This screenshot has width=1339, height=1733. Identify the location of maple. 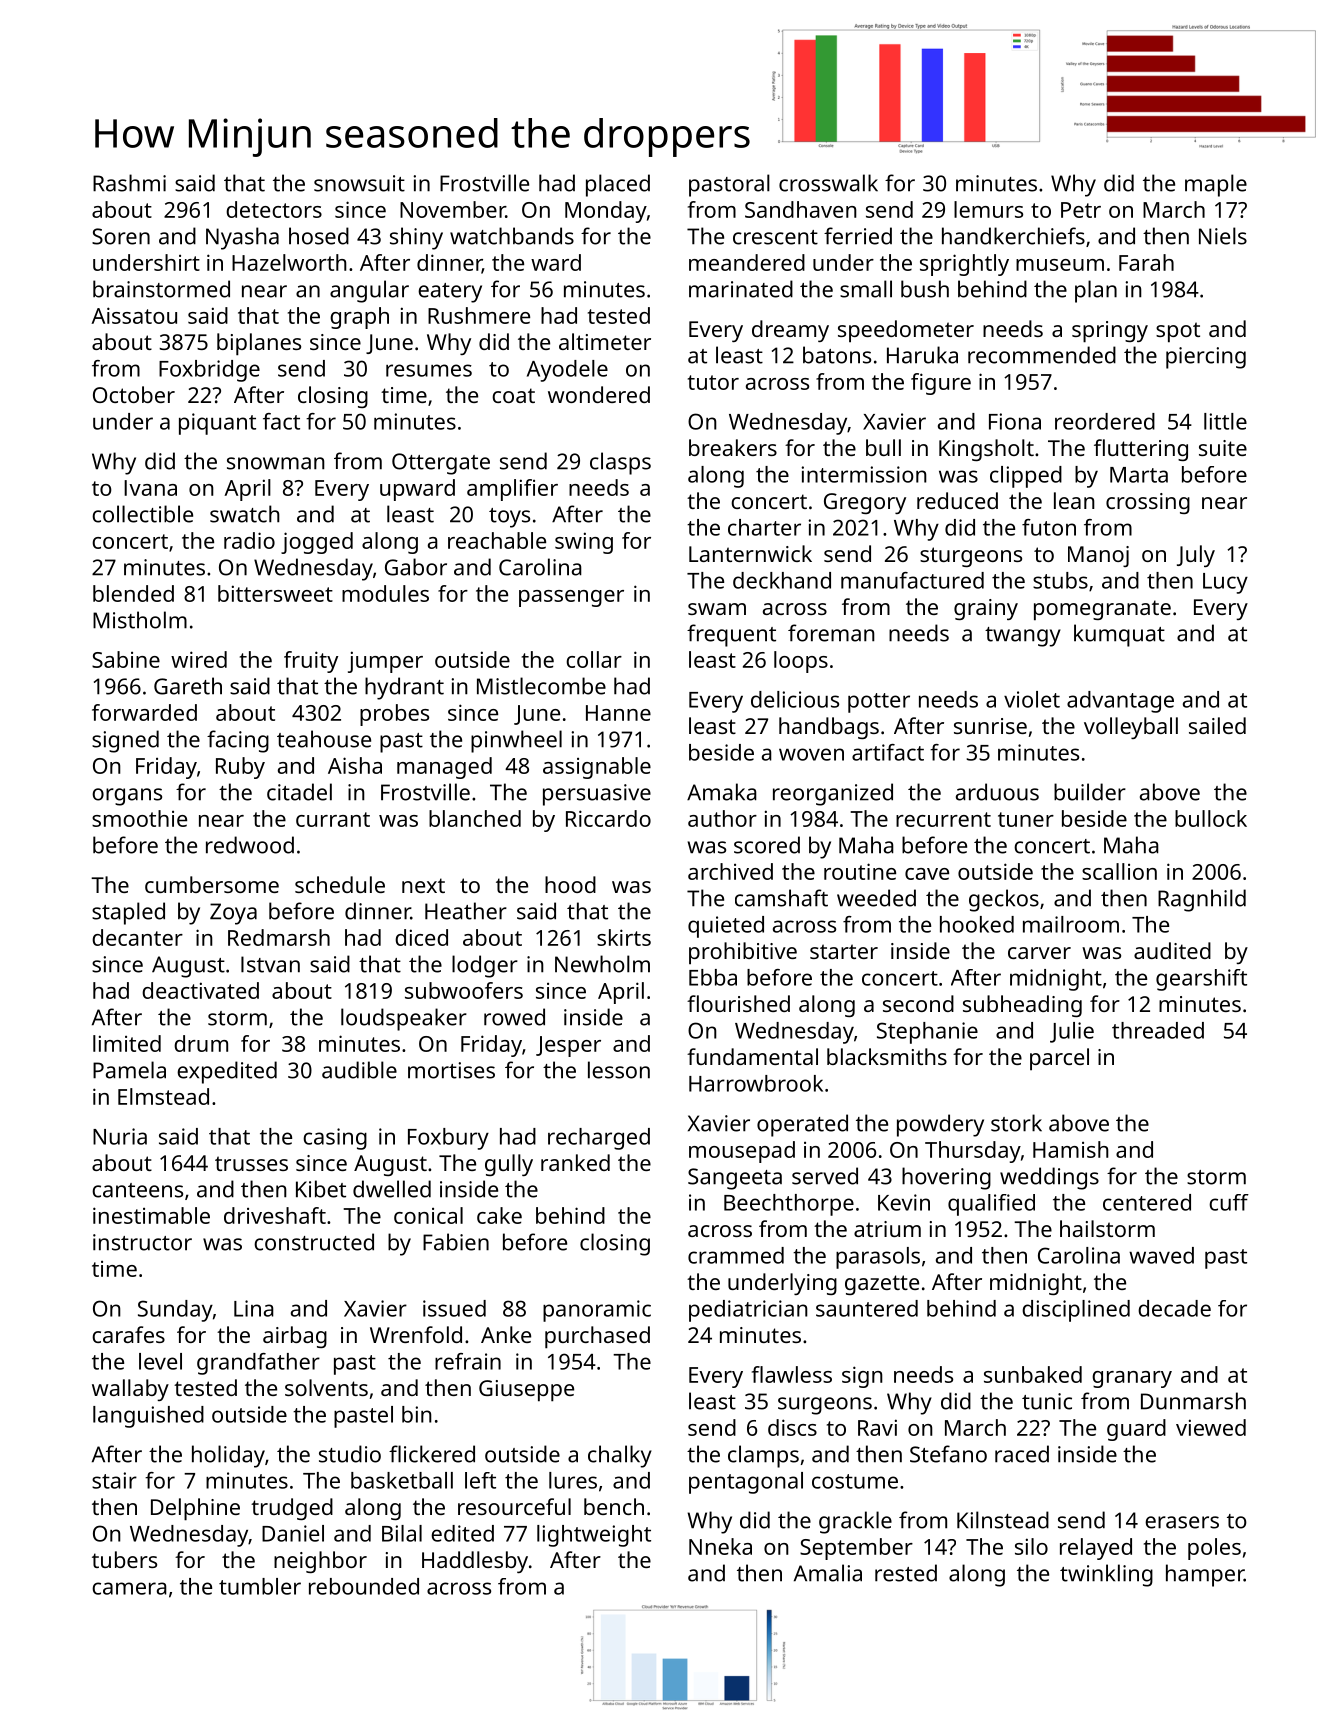
(1216, 185).
